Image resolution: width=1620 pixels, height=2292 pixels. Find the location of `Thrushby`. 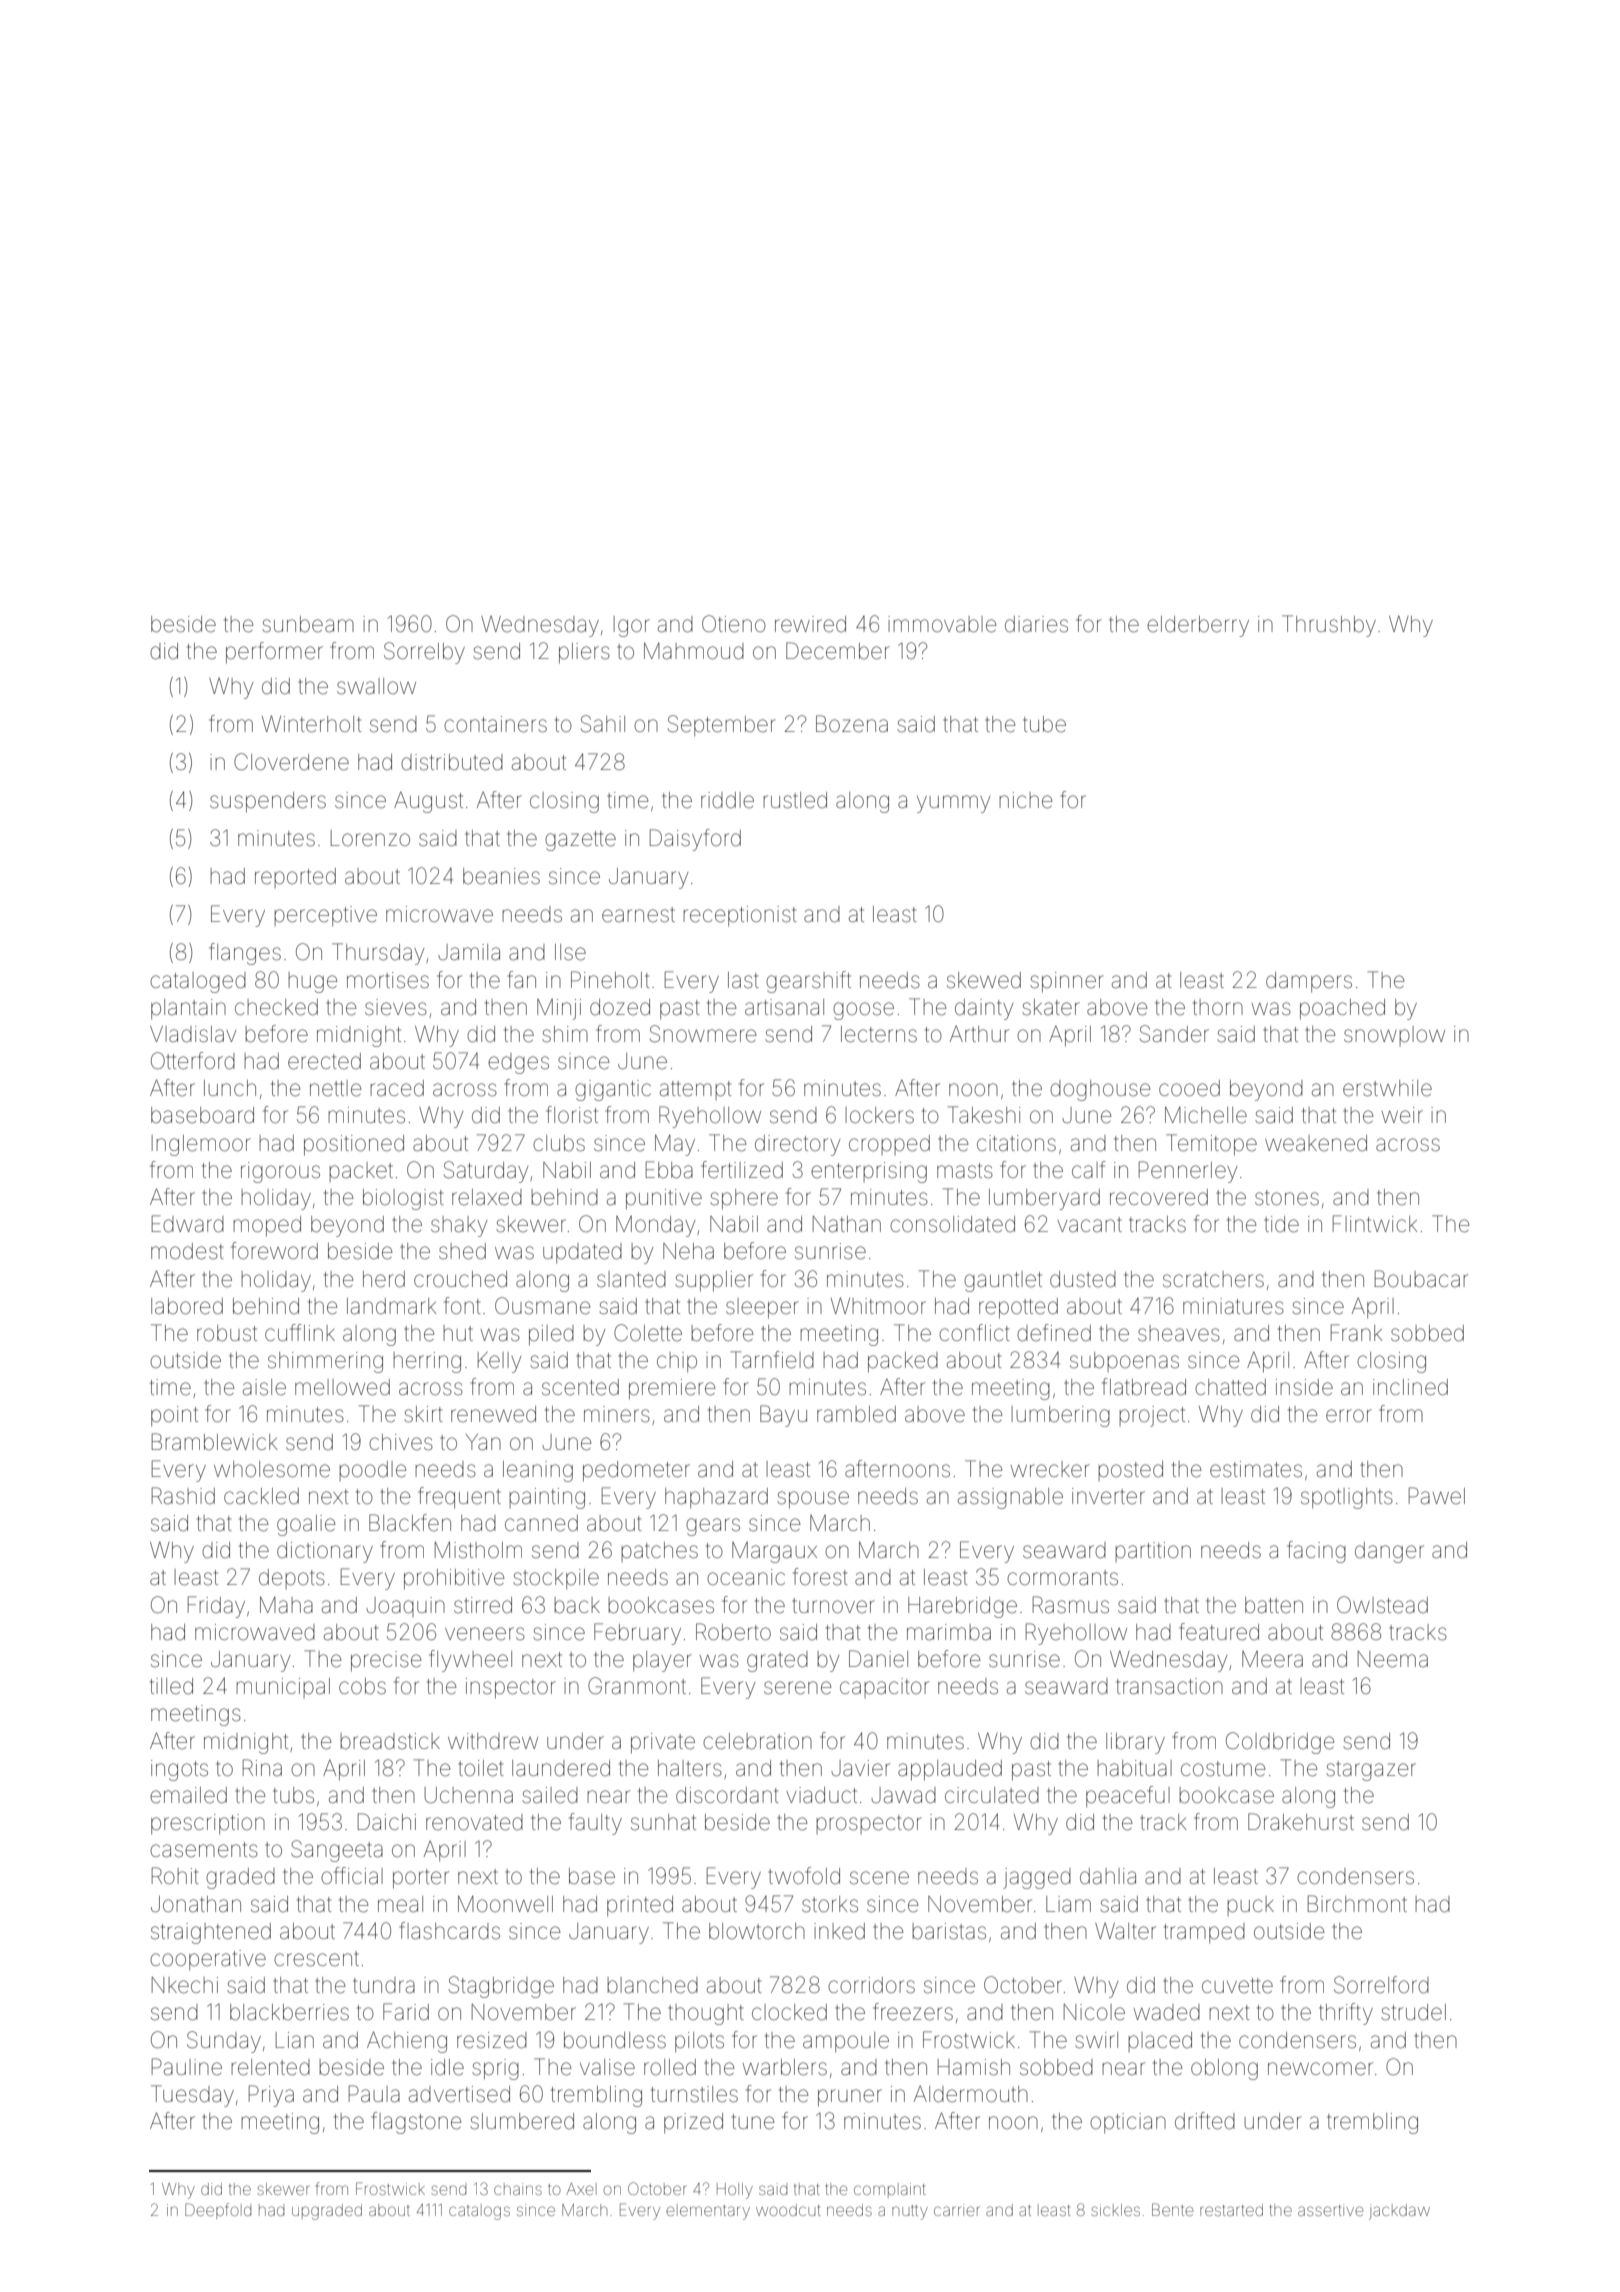

Thrushby is located at coordinates (1329, 626).
